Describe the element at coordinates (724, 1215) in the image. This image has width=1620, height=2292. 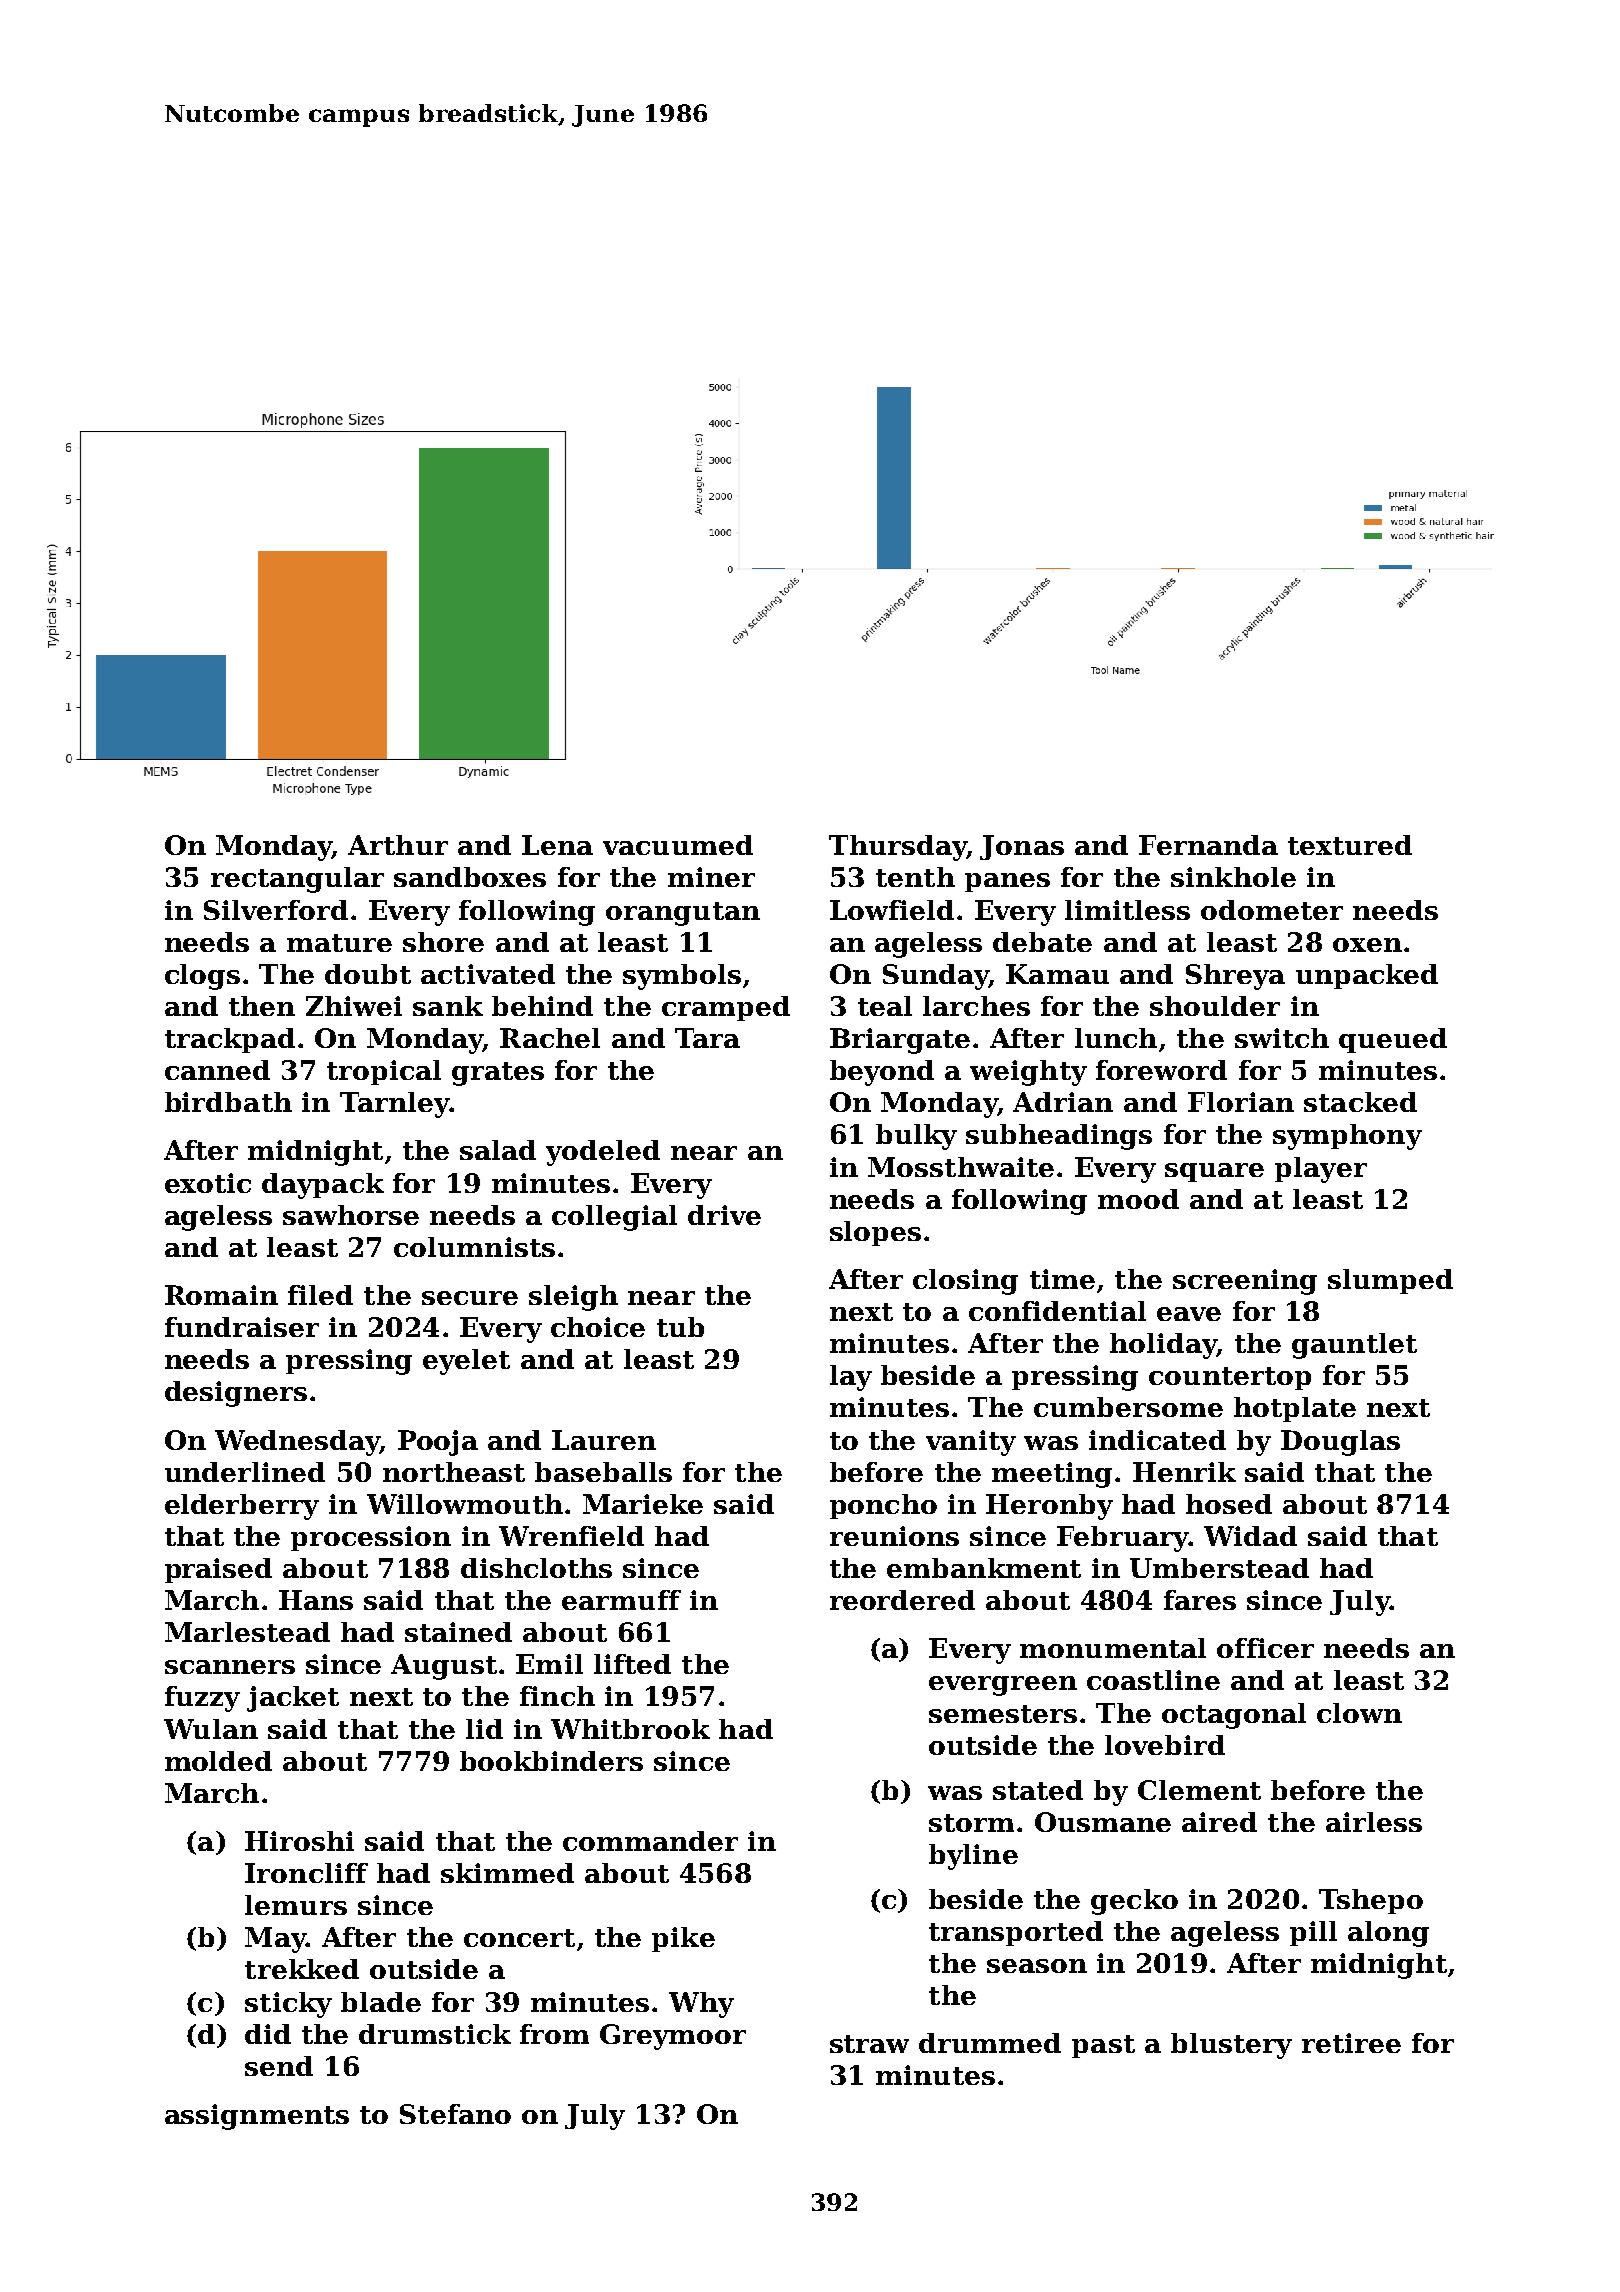
I see `drive` at that location.
